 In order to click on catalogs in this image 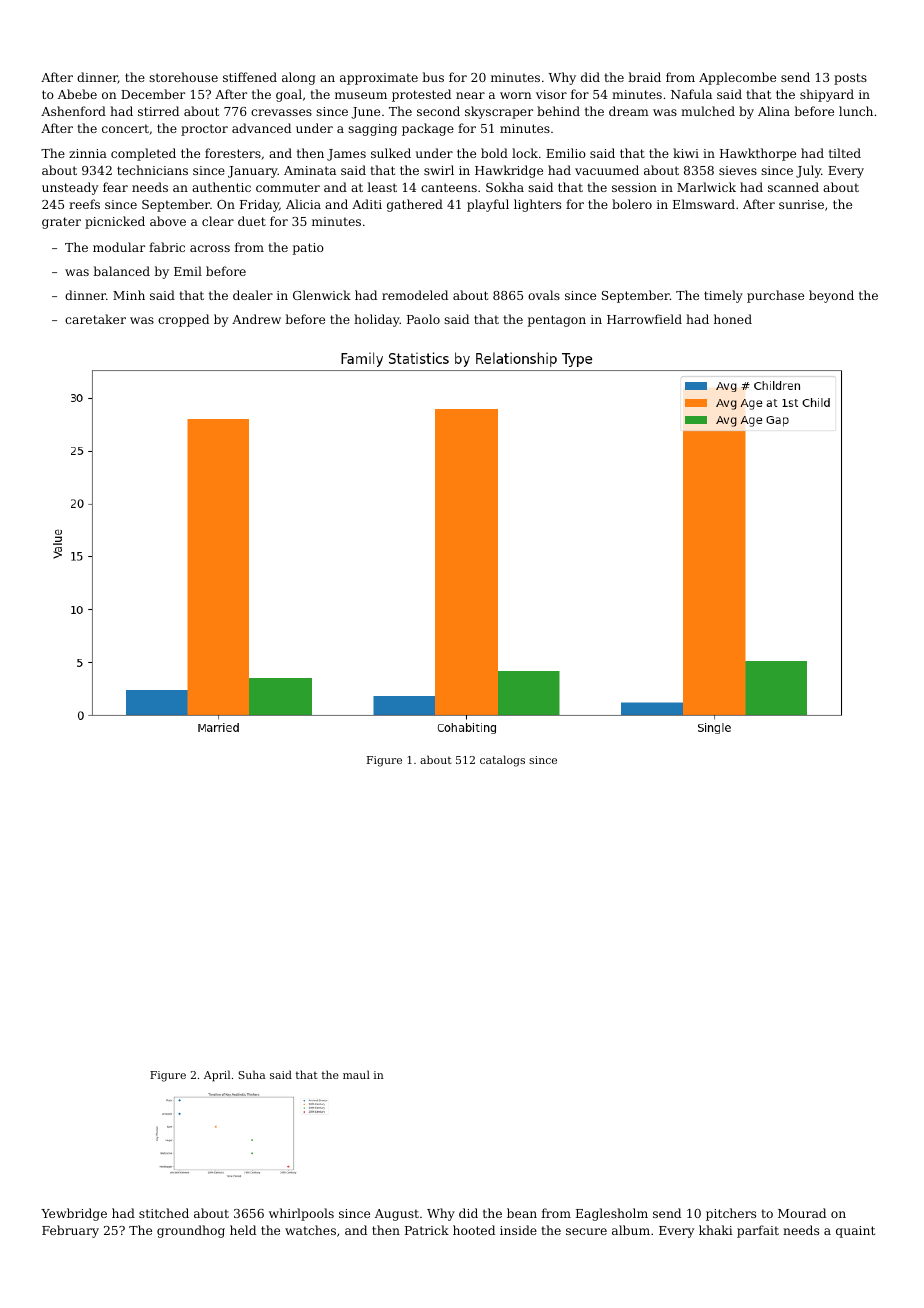, I will do `click(502, 761)`.
